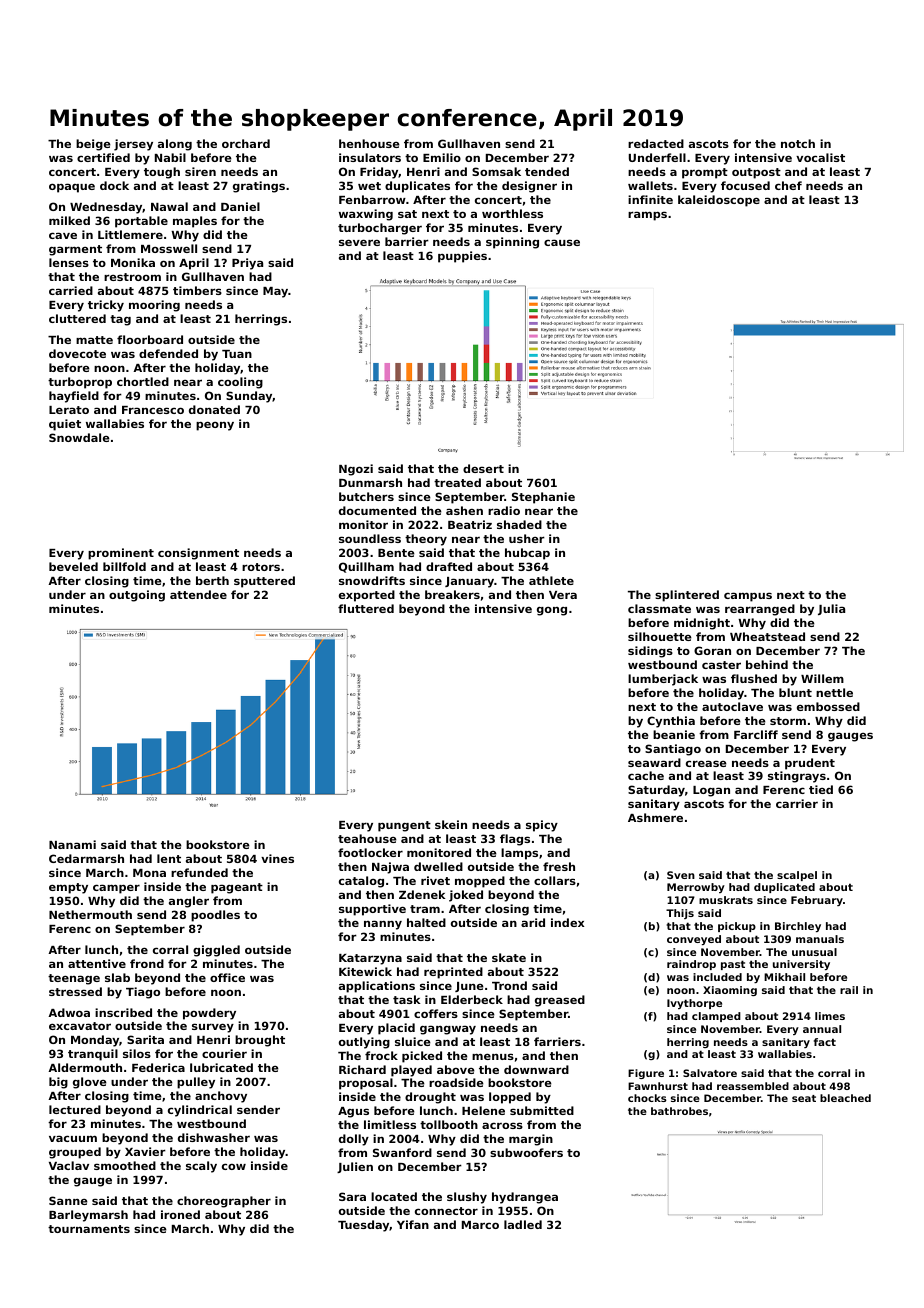 Image resolution: width=924 pixels, height=1308 pixels. Describe the element at coordinates (719, 201) in the page. I see `kaleidoscope` at that location.
